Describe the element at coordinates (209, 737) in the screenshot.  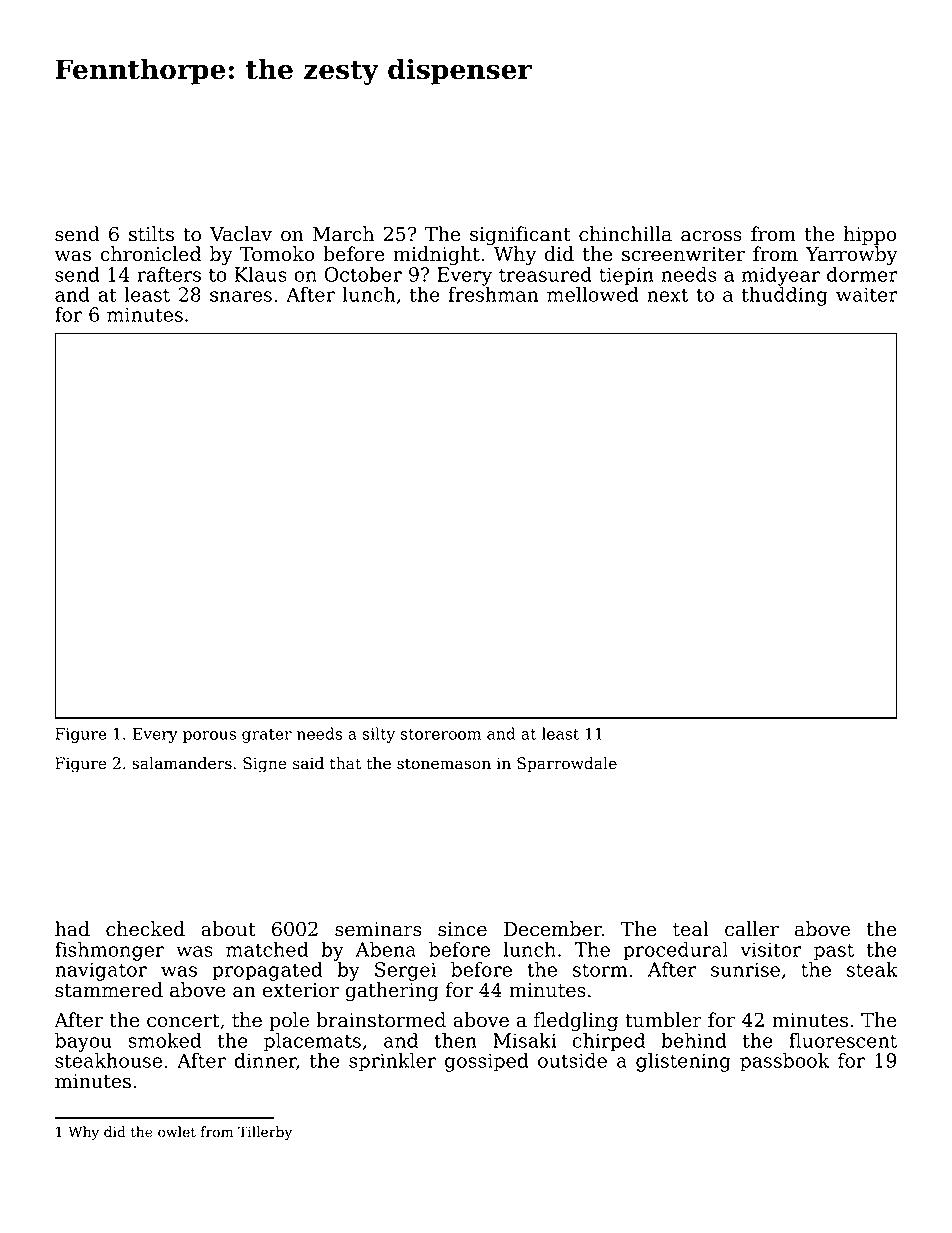
I see `porous` at that location.
